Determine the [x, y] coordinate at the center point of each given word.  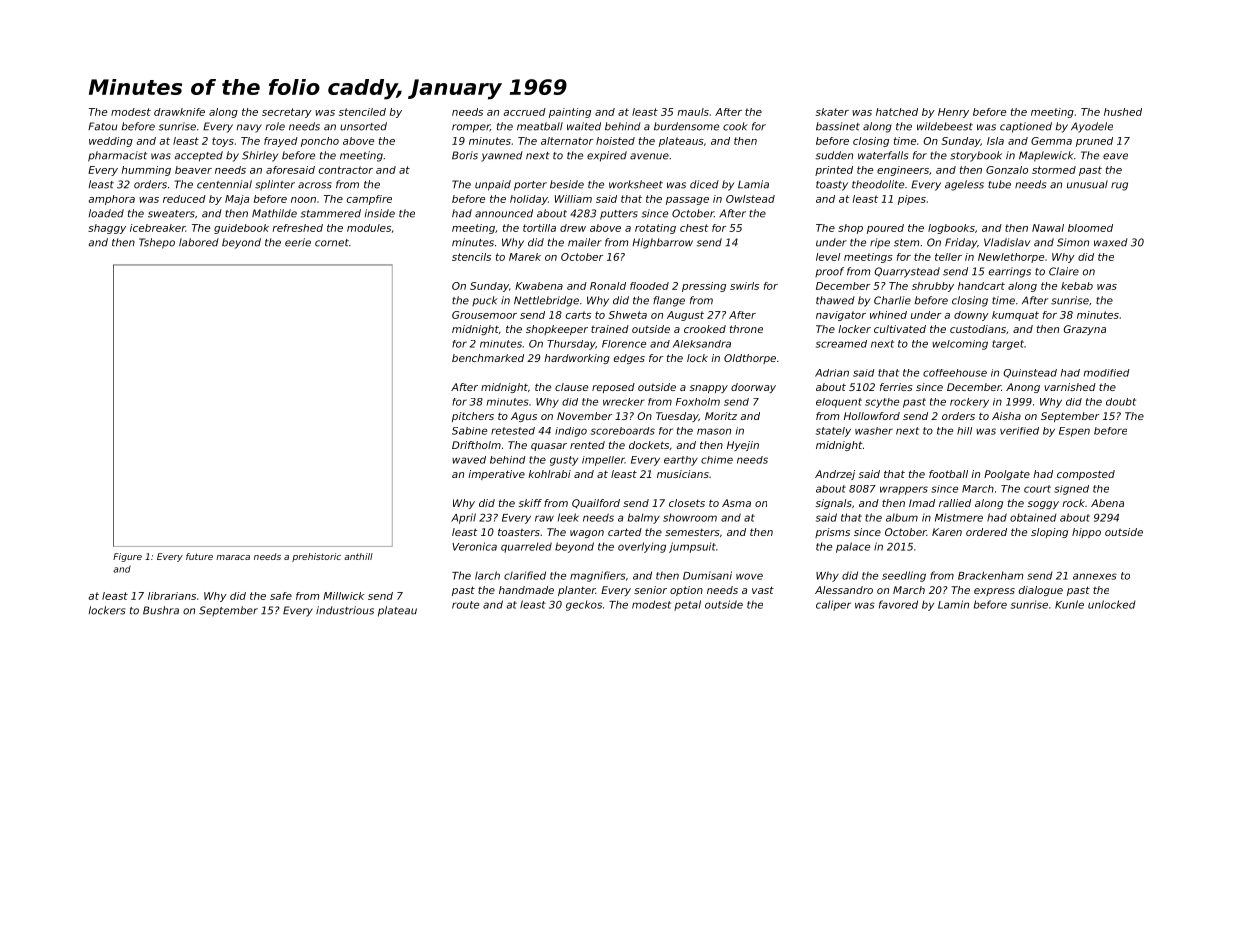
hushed [1123, 112]
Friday [961, 243]
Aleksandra [702, 344]
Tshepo [157, 243]
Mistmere [959, 517]
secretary [287, 113]
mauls [693, 112]
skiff [530, 503]
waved [469, 460]
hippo [1086, 533]
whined [888, 315]
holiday [529, 200]
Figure [127, 557]
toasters [519, 532]
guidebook [241, 229]
